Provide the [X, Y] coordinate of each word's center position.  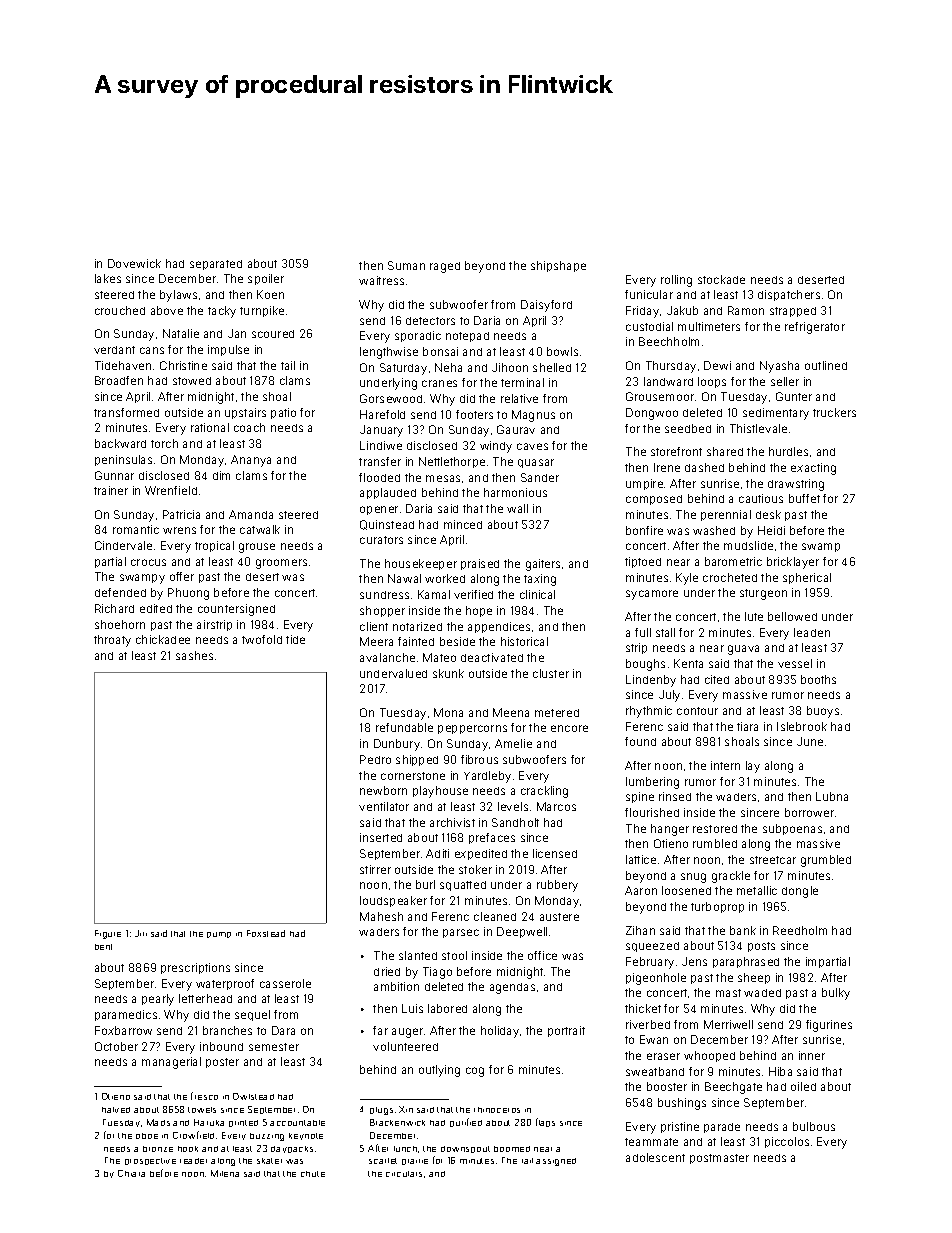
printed [243, 1123]
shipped [417, 760]
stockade [721, 279]
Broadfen [119, 380]
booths [818, 679]
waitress [381, 280]
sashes [194, 655]
